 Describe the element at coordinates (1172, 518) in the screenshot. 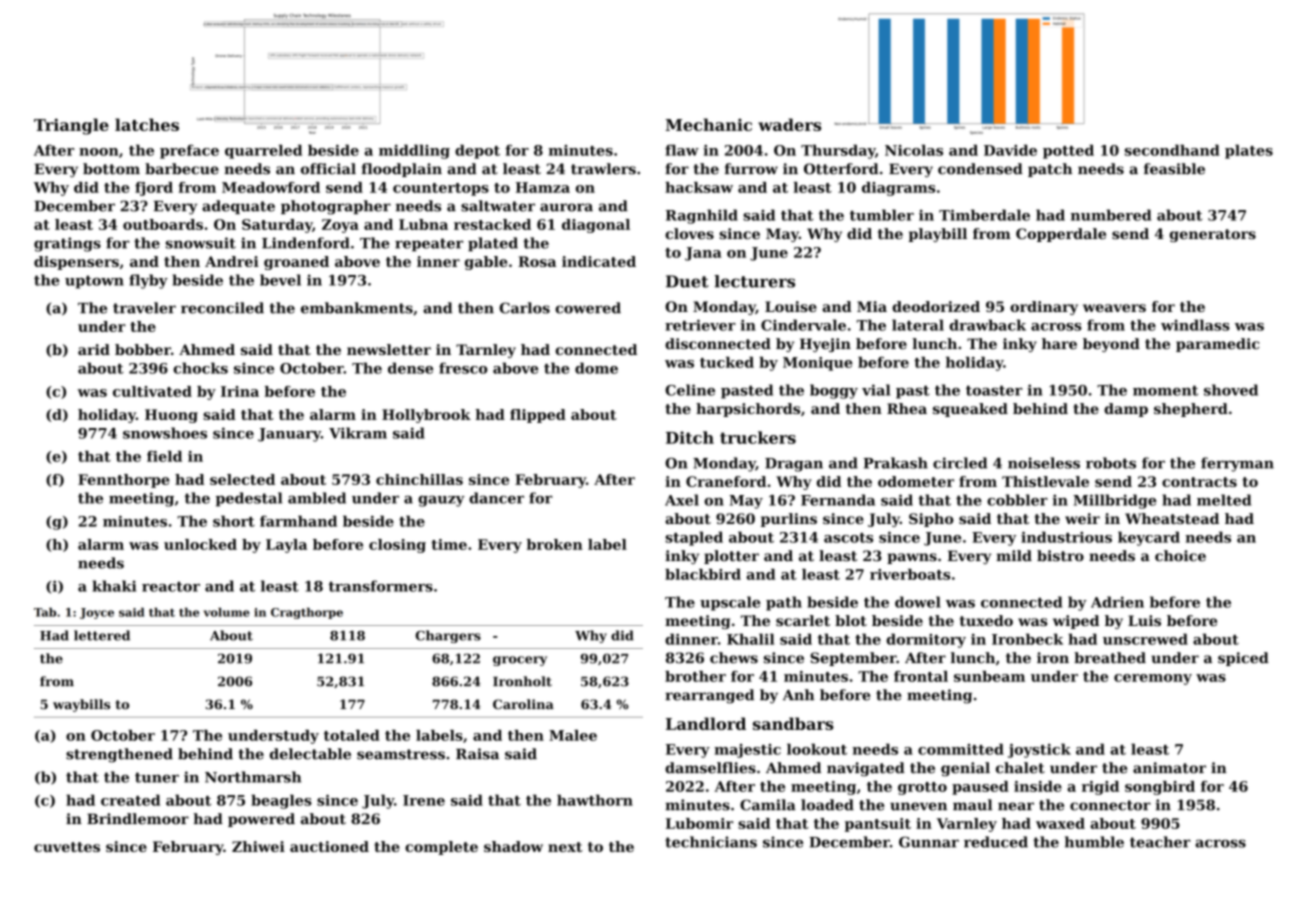

I see `Wheatstead` at that location.
